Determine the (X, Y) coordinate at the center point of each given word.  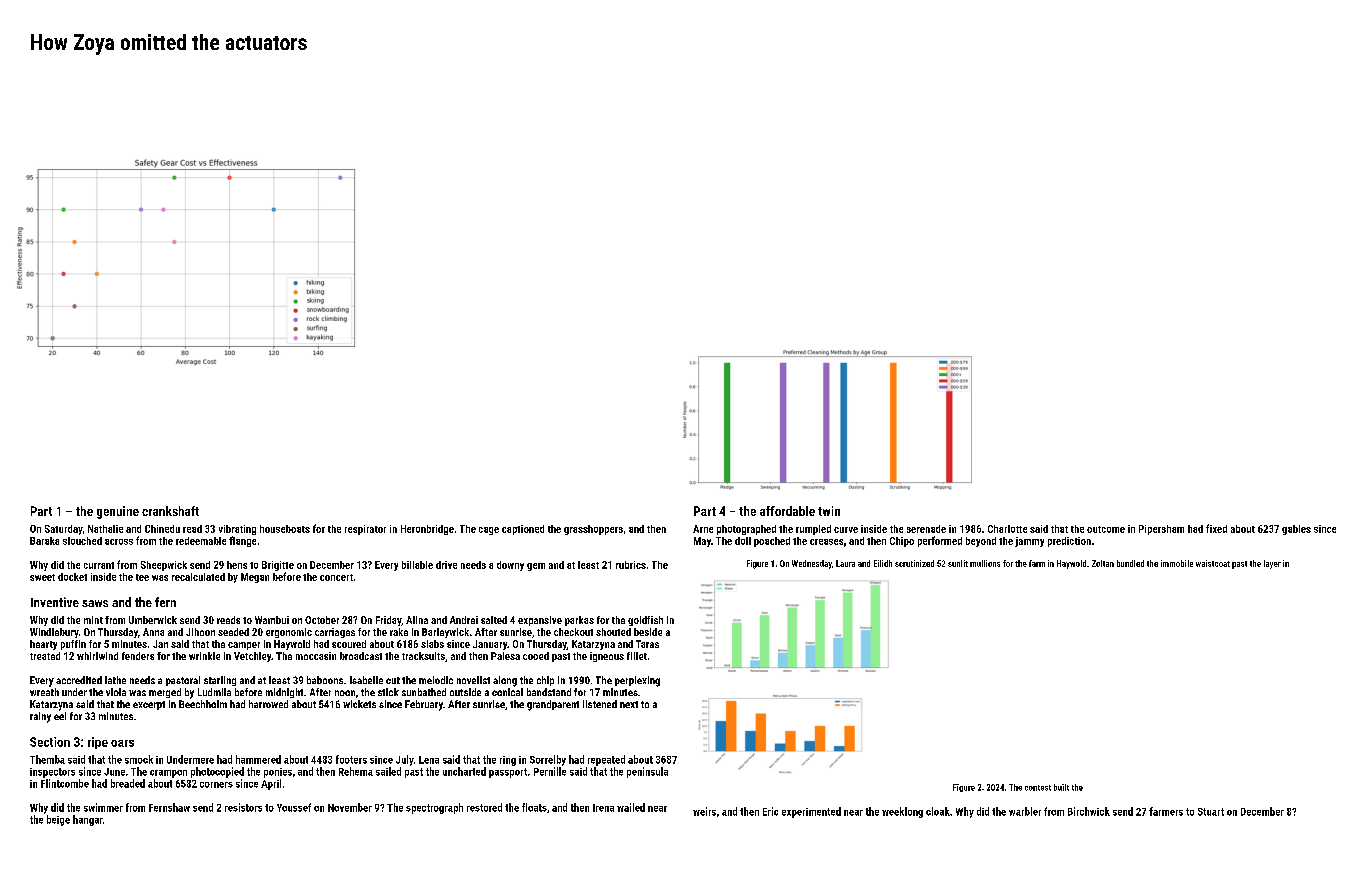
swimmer (103, 807)
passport (508, 773)
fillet (637, 656)
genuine (118, 512)
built (1061, 787)
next (629, 704)
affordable (787, 511)
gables (1296, 530)
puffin (73, 645)
